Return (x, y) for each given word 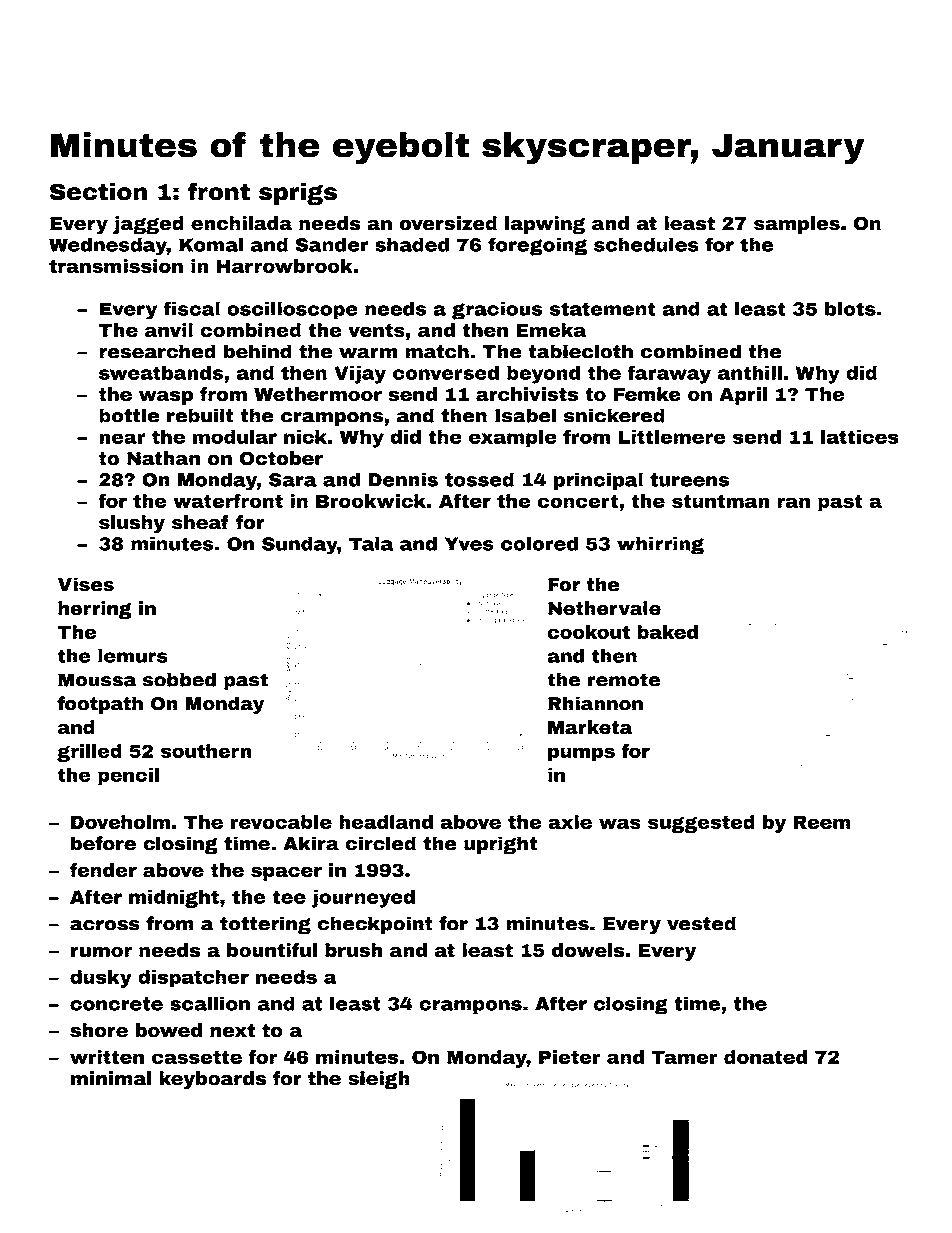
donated (765, 1057)
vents (376, 330)
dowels (588, 950)
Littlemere (672, 436)
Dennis (403, 479)
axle (570, 822)
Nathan (163, 458)
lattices (860, 436)
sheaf (200, 522)
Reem (822, 822)
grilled (89, 753)
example (513, 438)
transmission (116, 266)
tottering (265, 925)
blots (850, 308)
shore (99, 1030)
